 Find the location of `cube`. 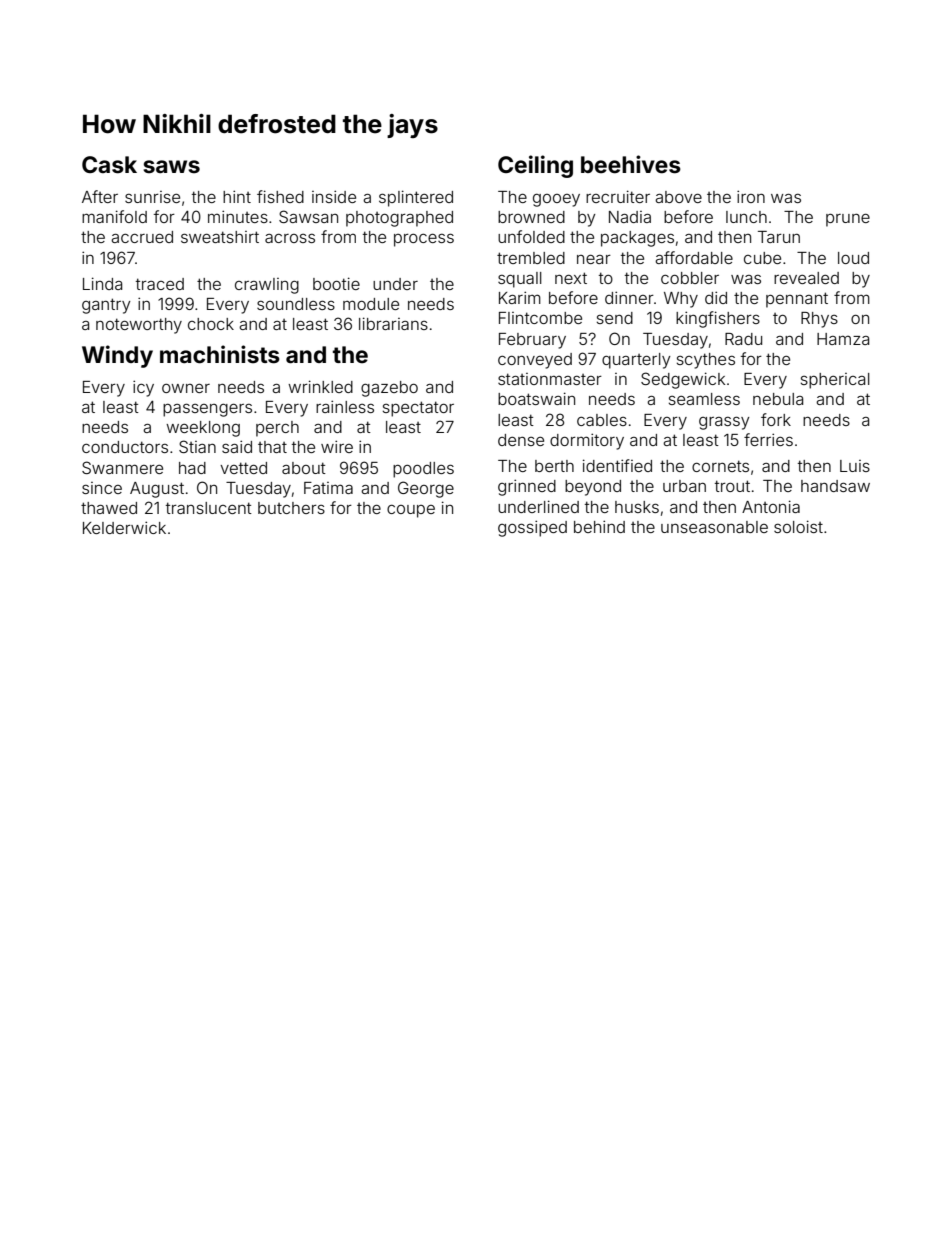

cube is located at coordinates (762, 258).
